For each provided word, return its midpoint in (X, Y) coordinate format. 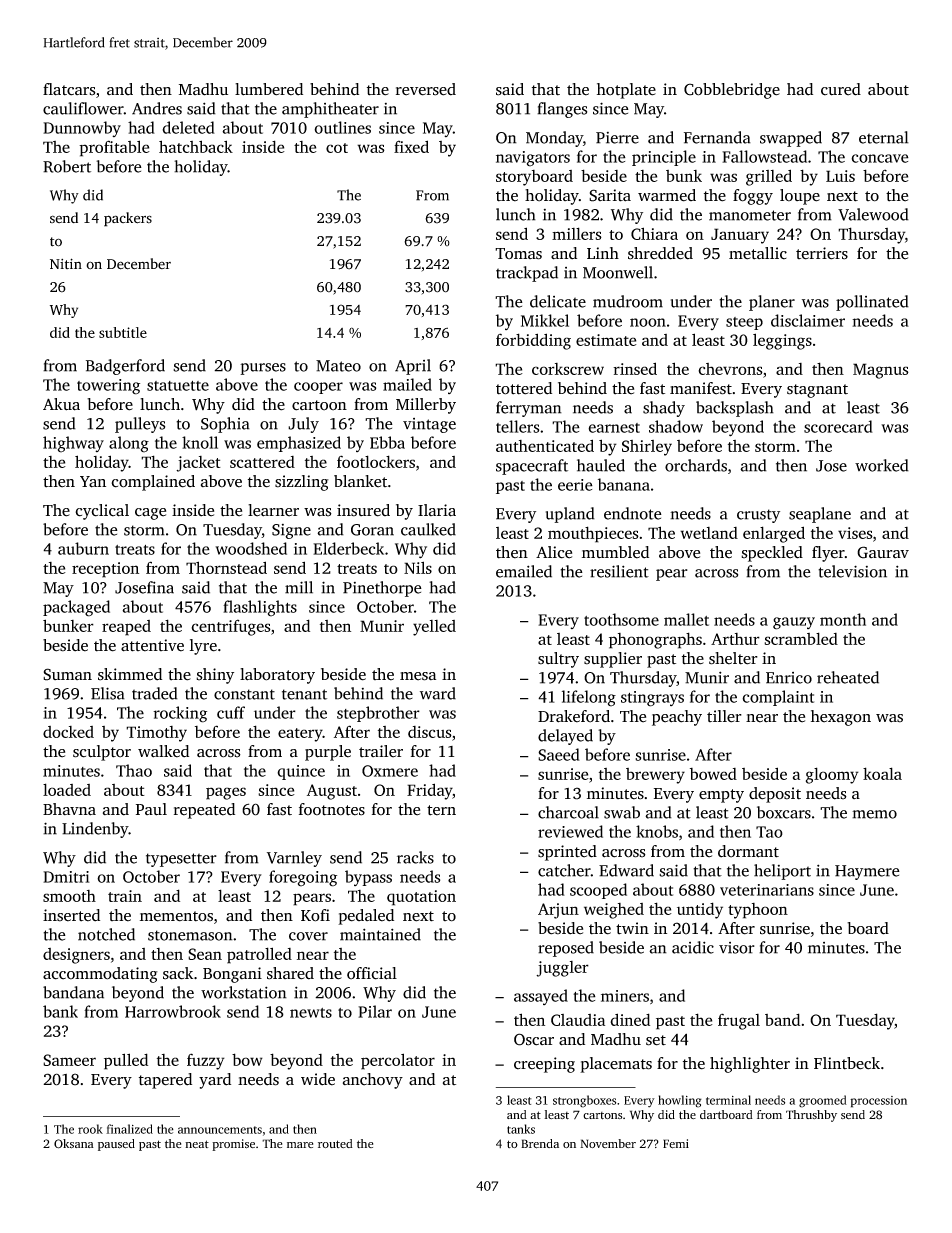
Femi (676, 1144)
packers (128, 219)
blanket (360, 481)
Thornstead (226, 567)
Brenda (540, 1144)
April (413, 367)
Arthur (735, 639)
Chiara (654, 233)
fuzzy (206, 1061)
